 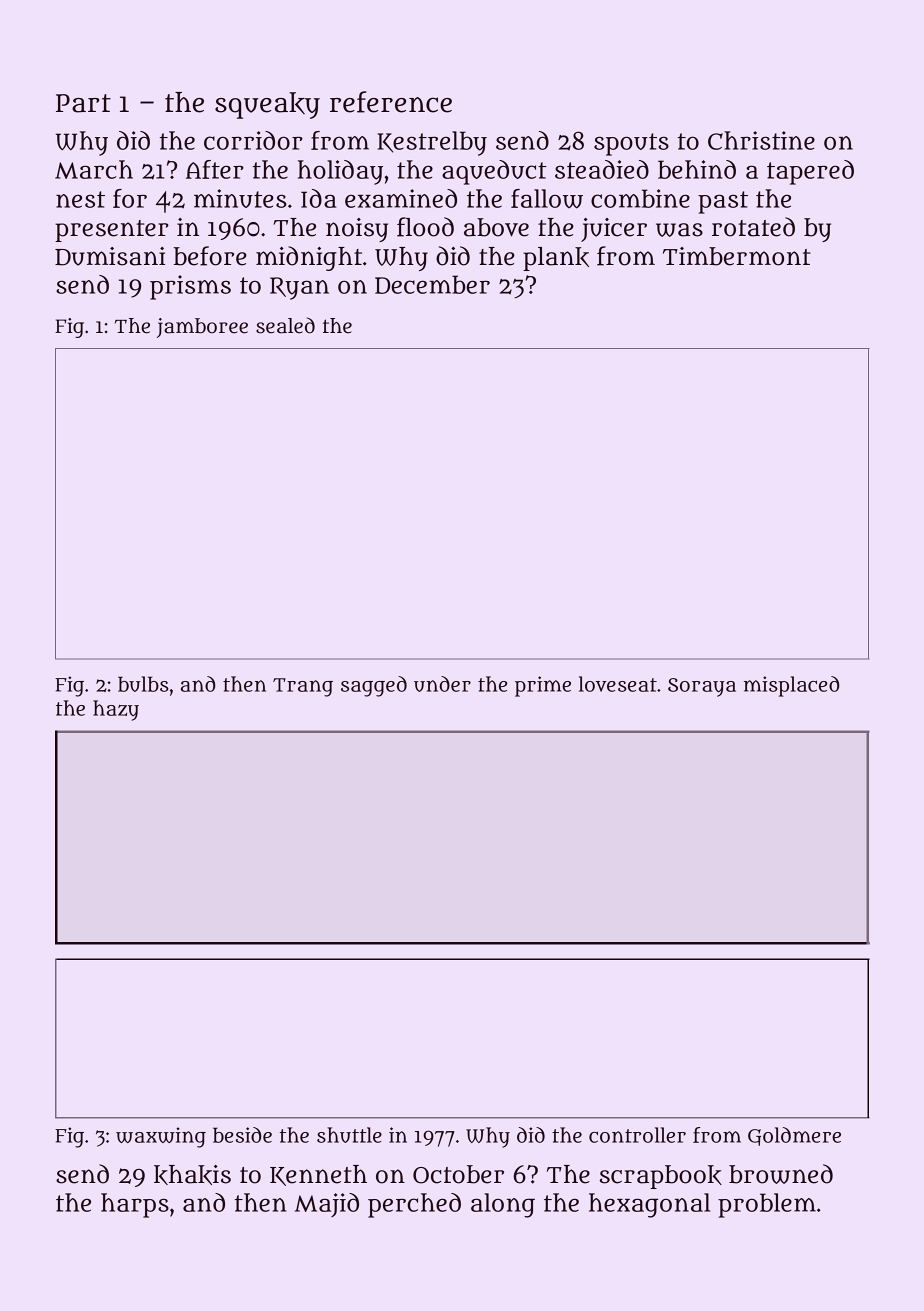 I want to click on squeaky, so click(x=267, y=105).
